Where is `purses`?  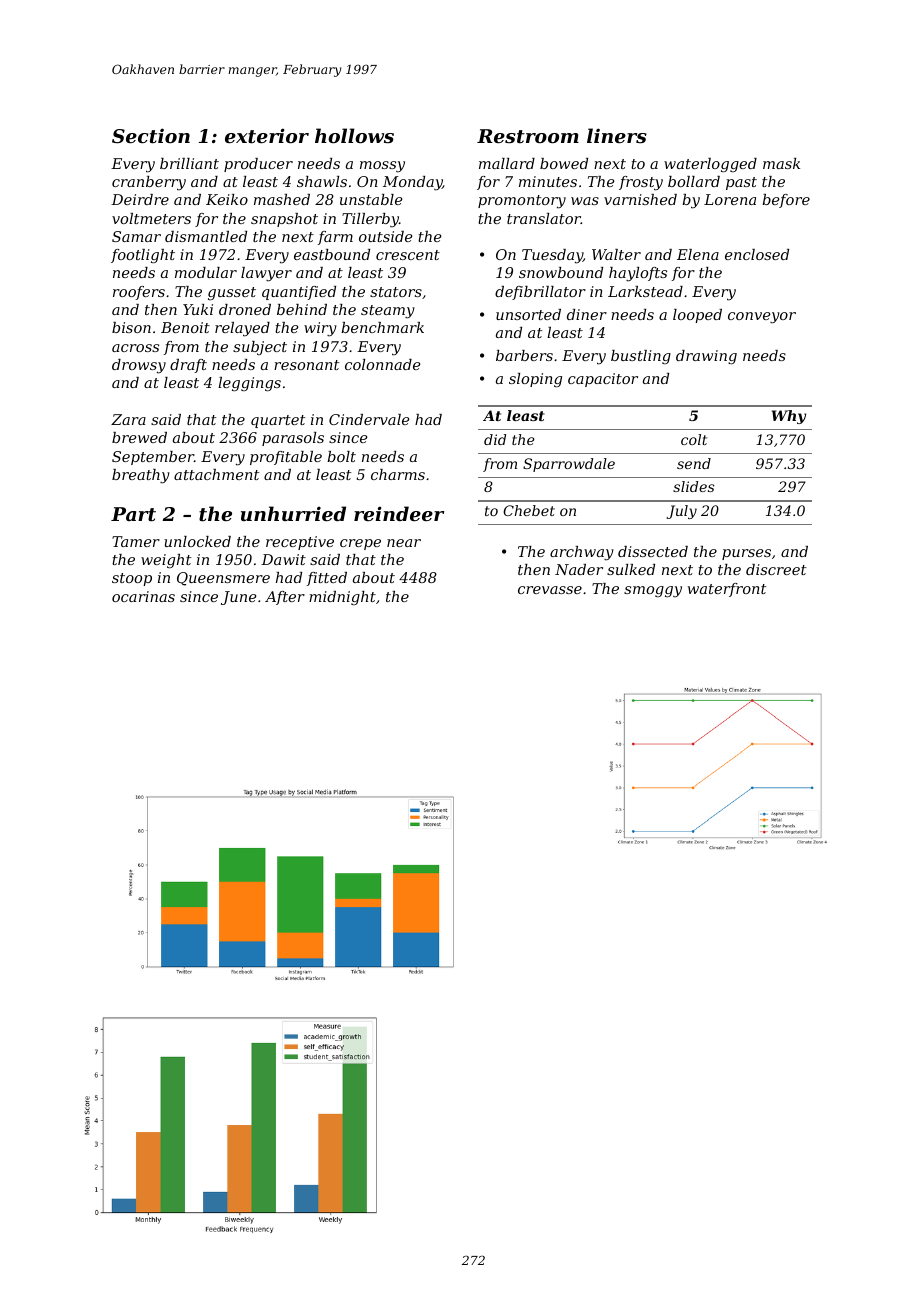 purses is located at coordinates (746, 554).
